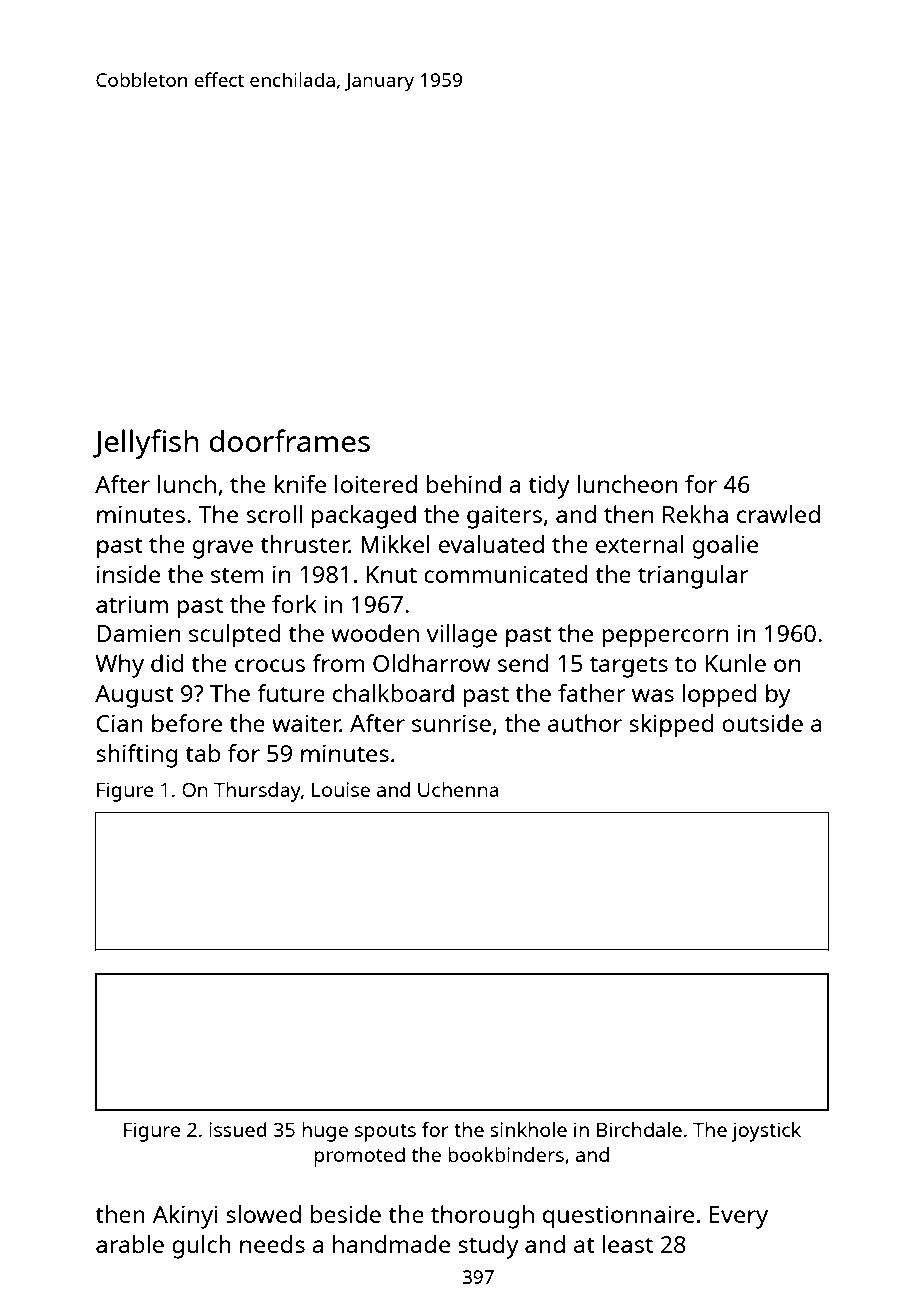 The height and width of the screenshot is (1314, 924). Describe the element at coordinates (395, 544) in the screenshot. I see `Mikkel` at that location.
